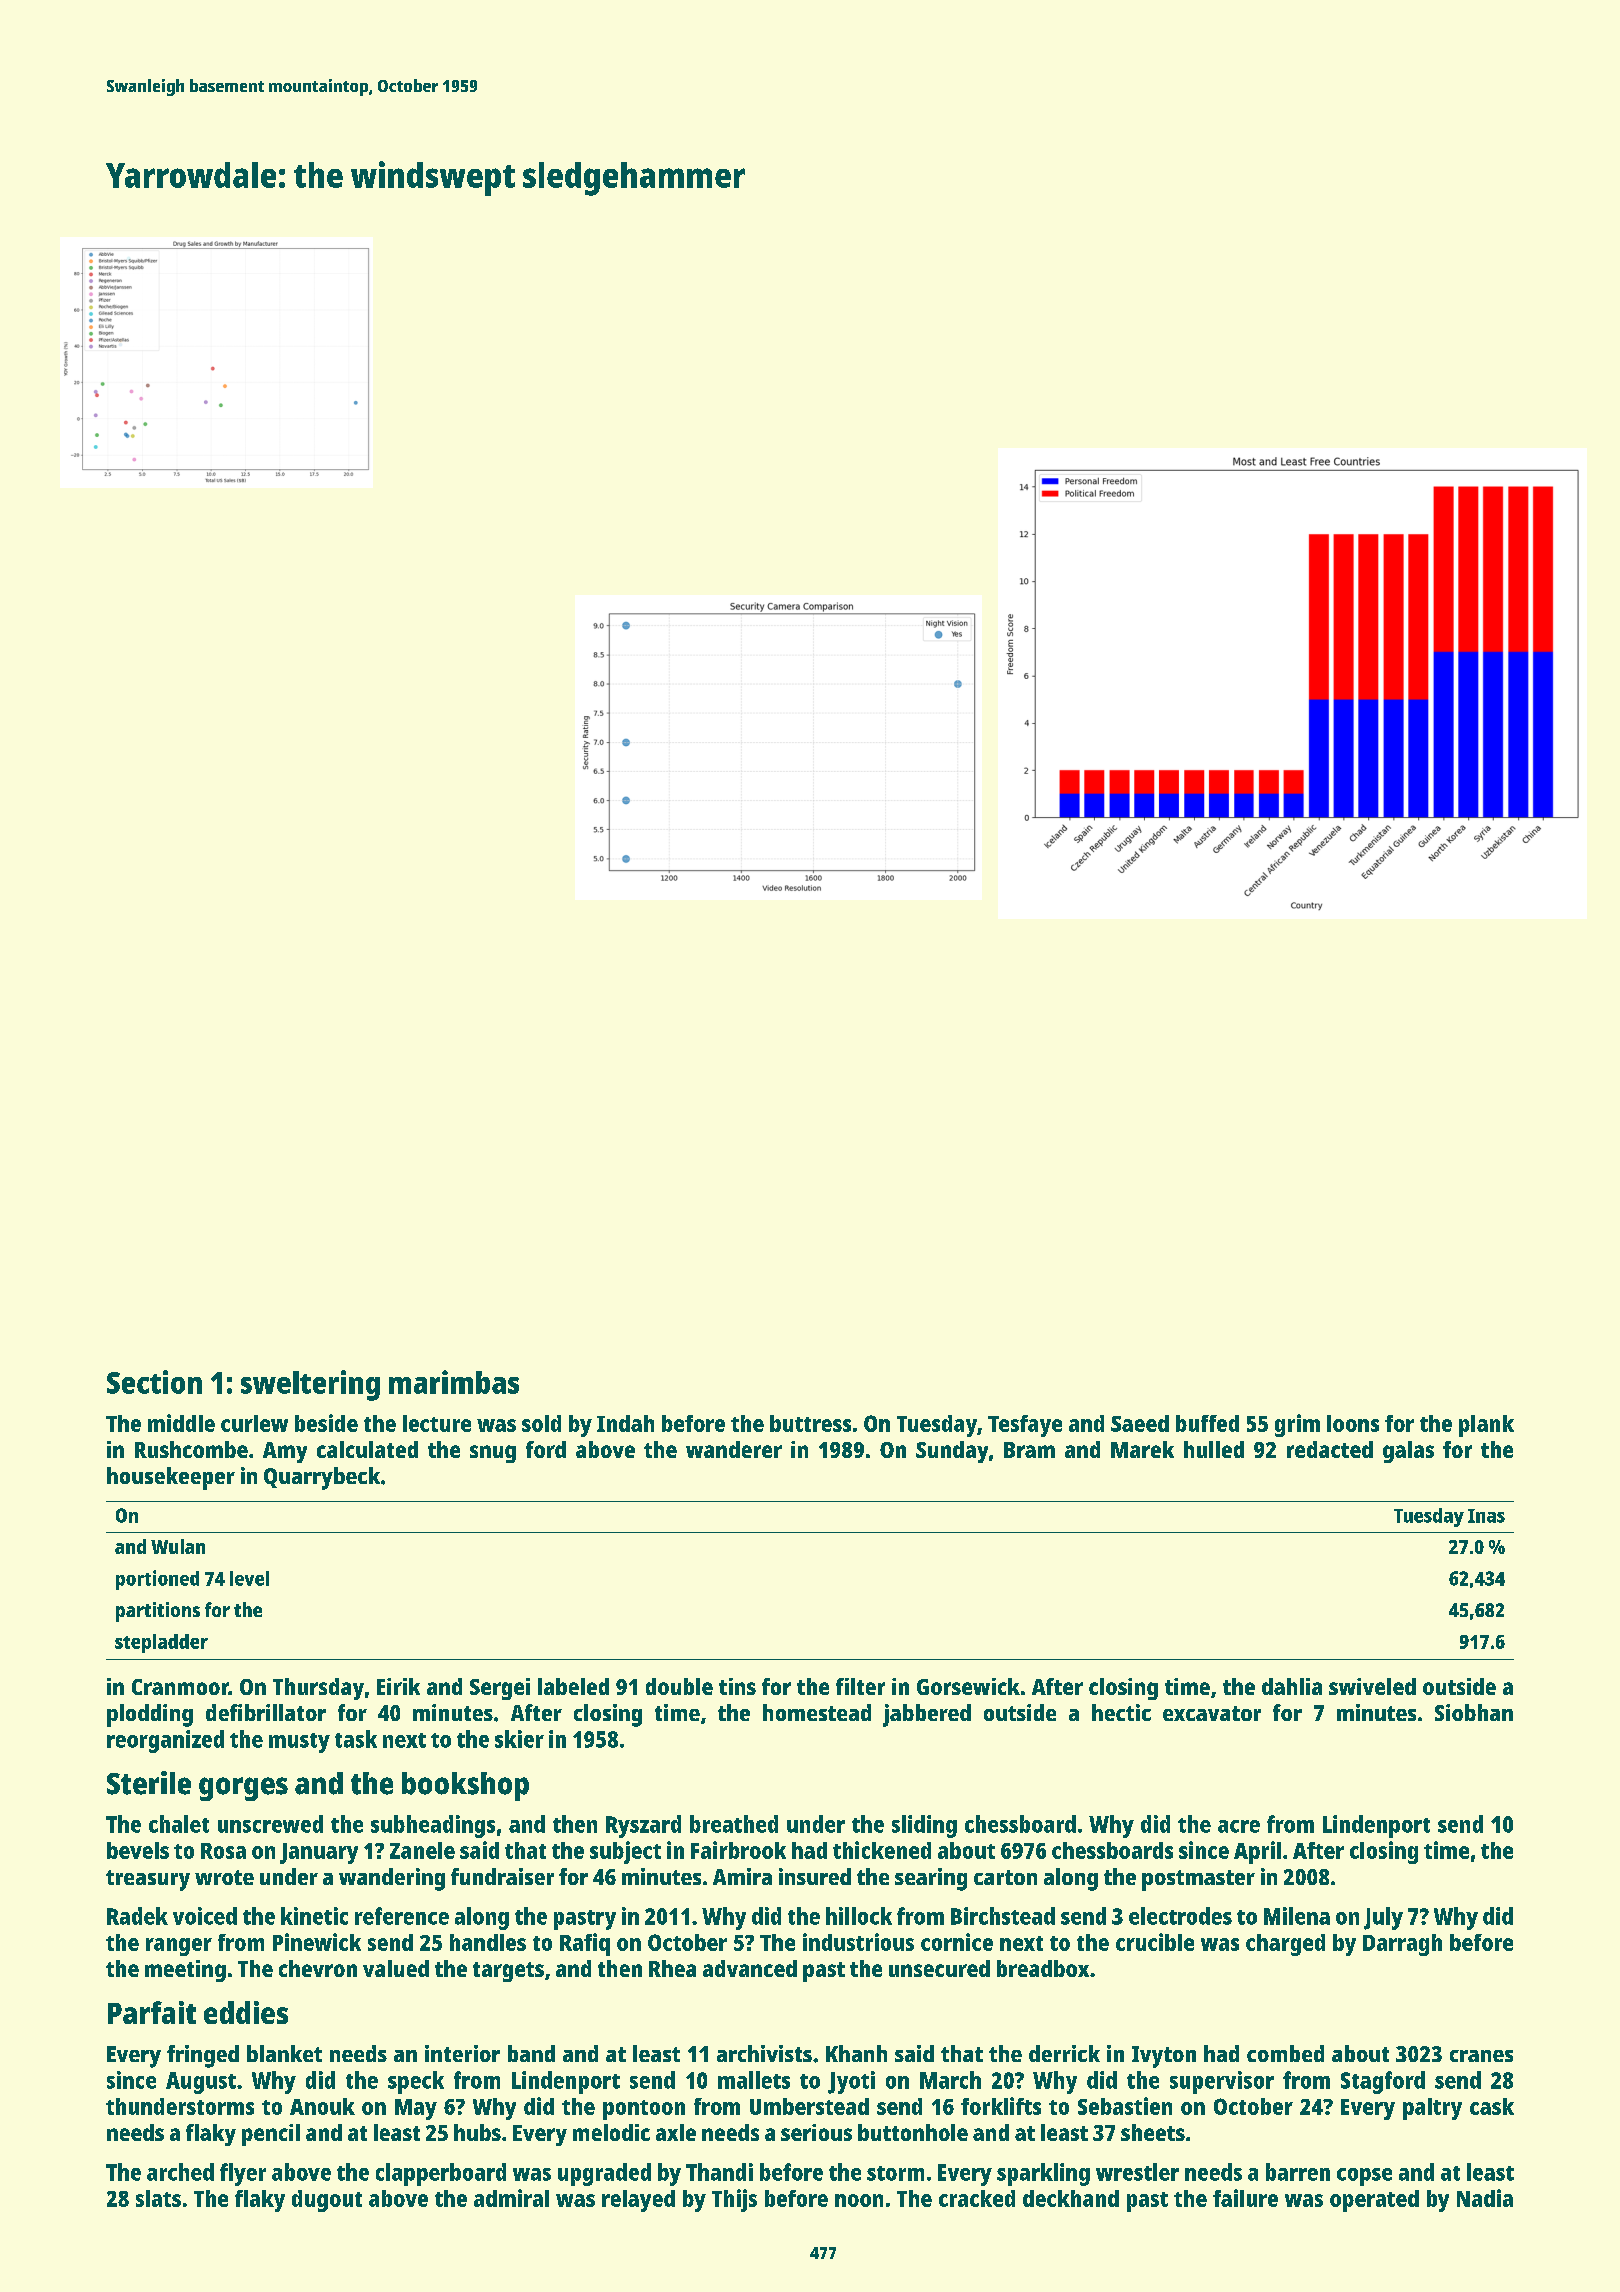 The width and height of the screenshot is (1620, 2292). What do you see at coordinates (1140, 1423) in the screenshot?
I see `Saeed` at bounding box center [1140, 1423].
